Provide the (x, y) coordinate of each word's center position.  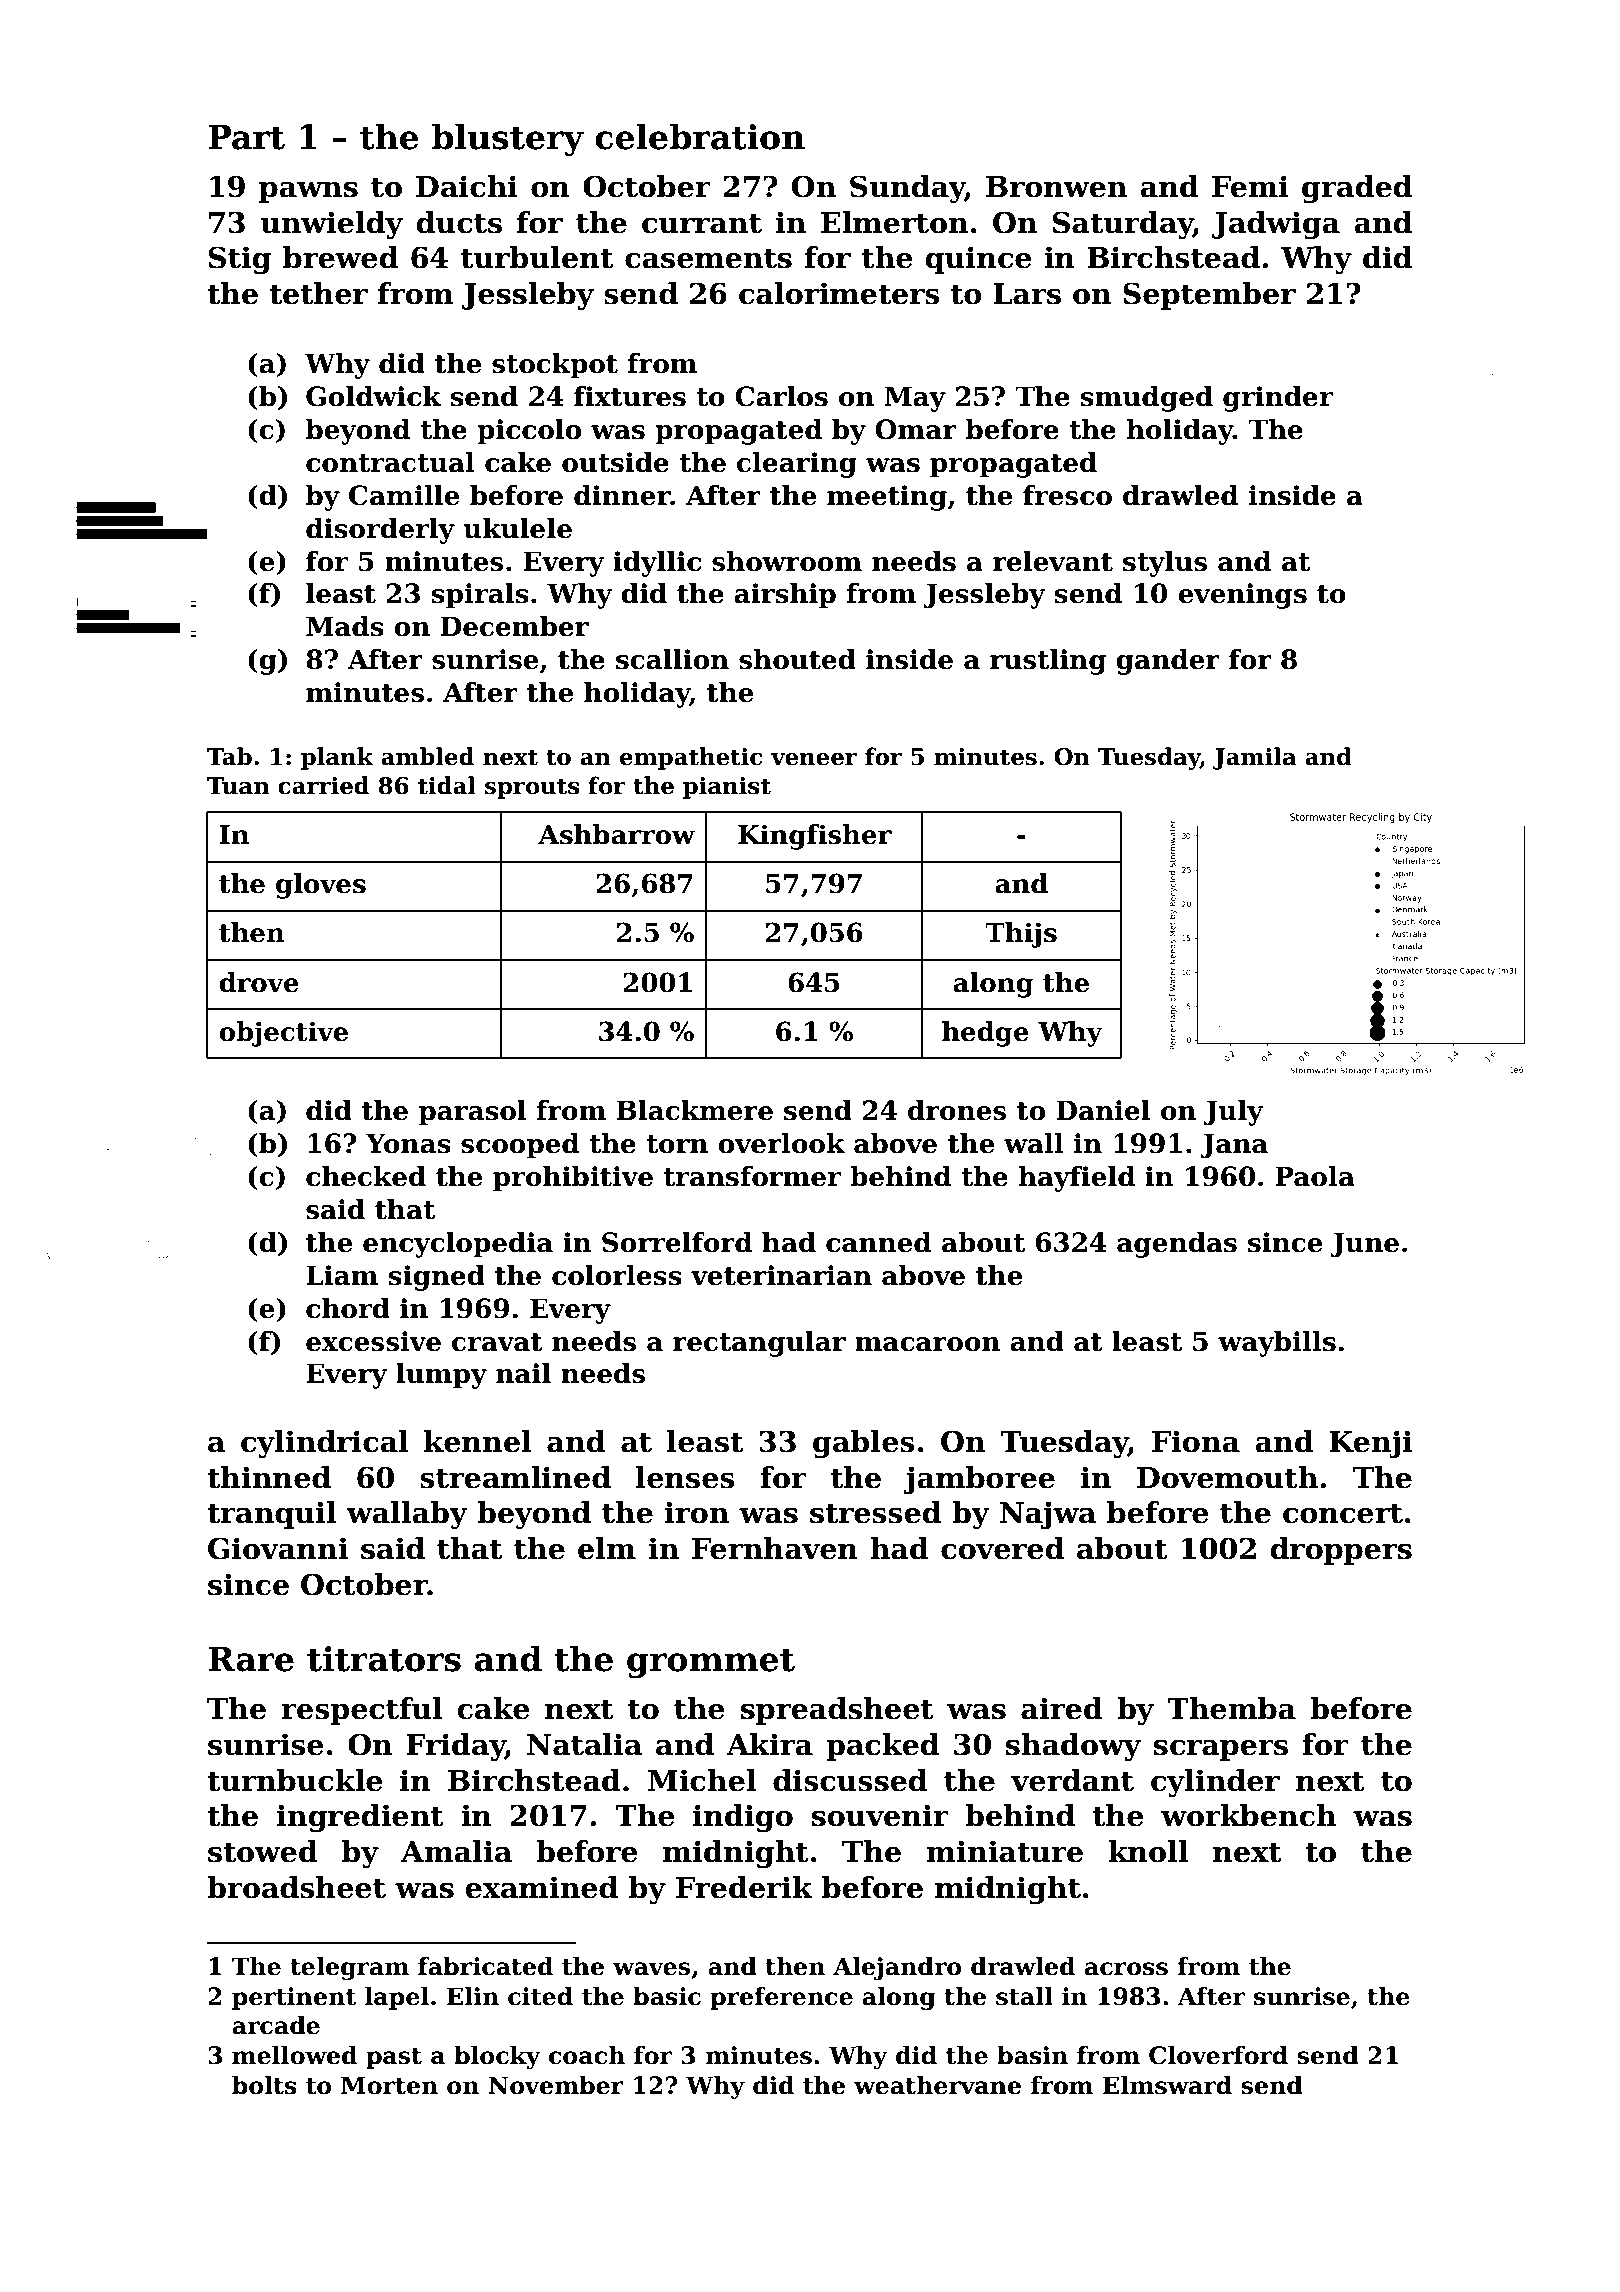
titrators (384, 1659)
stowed (263, 1851)
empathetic (691, 758)
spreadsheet (837, 1711)
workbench (1248, 1815)
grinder (1278, 399)
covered (1002, 1548)
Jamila (1255, 758)
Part (246, 137)
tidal (447, 785)
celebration (700, 136)
